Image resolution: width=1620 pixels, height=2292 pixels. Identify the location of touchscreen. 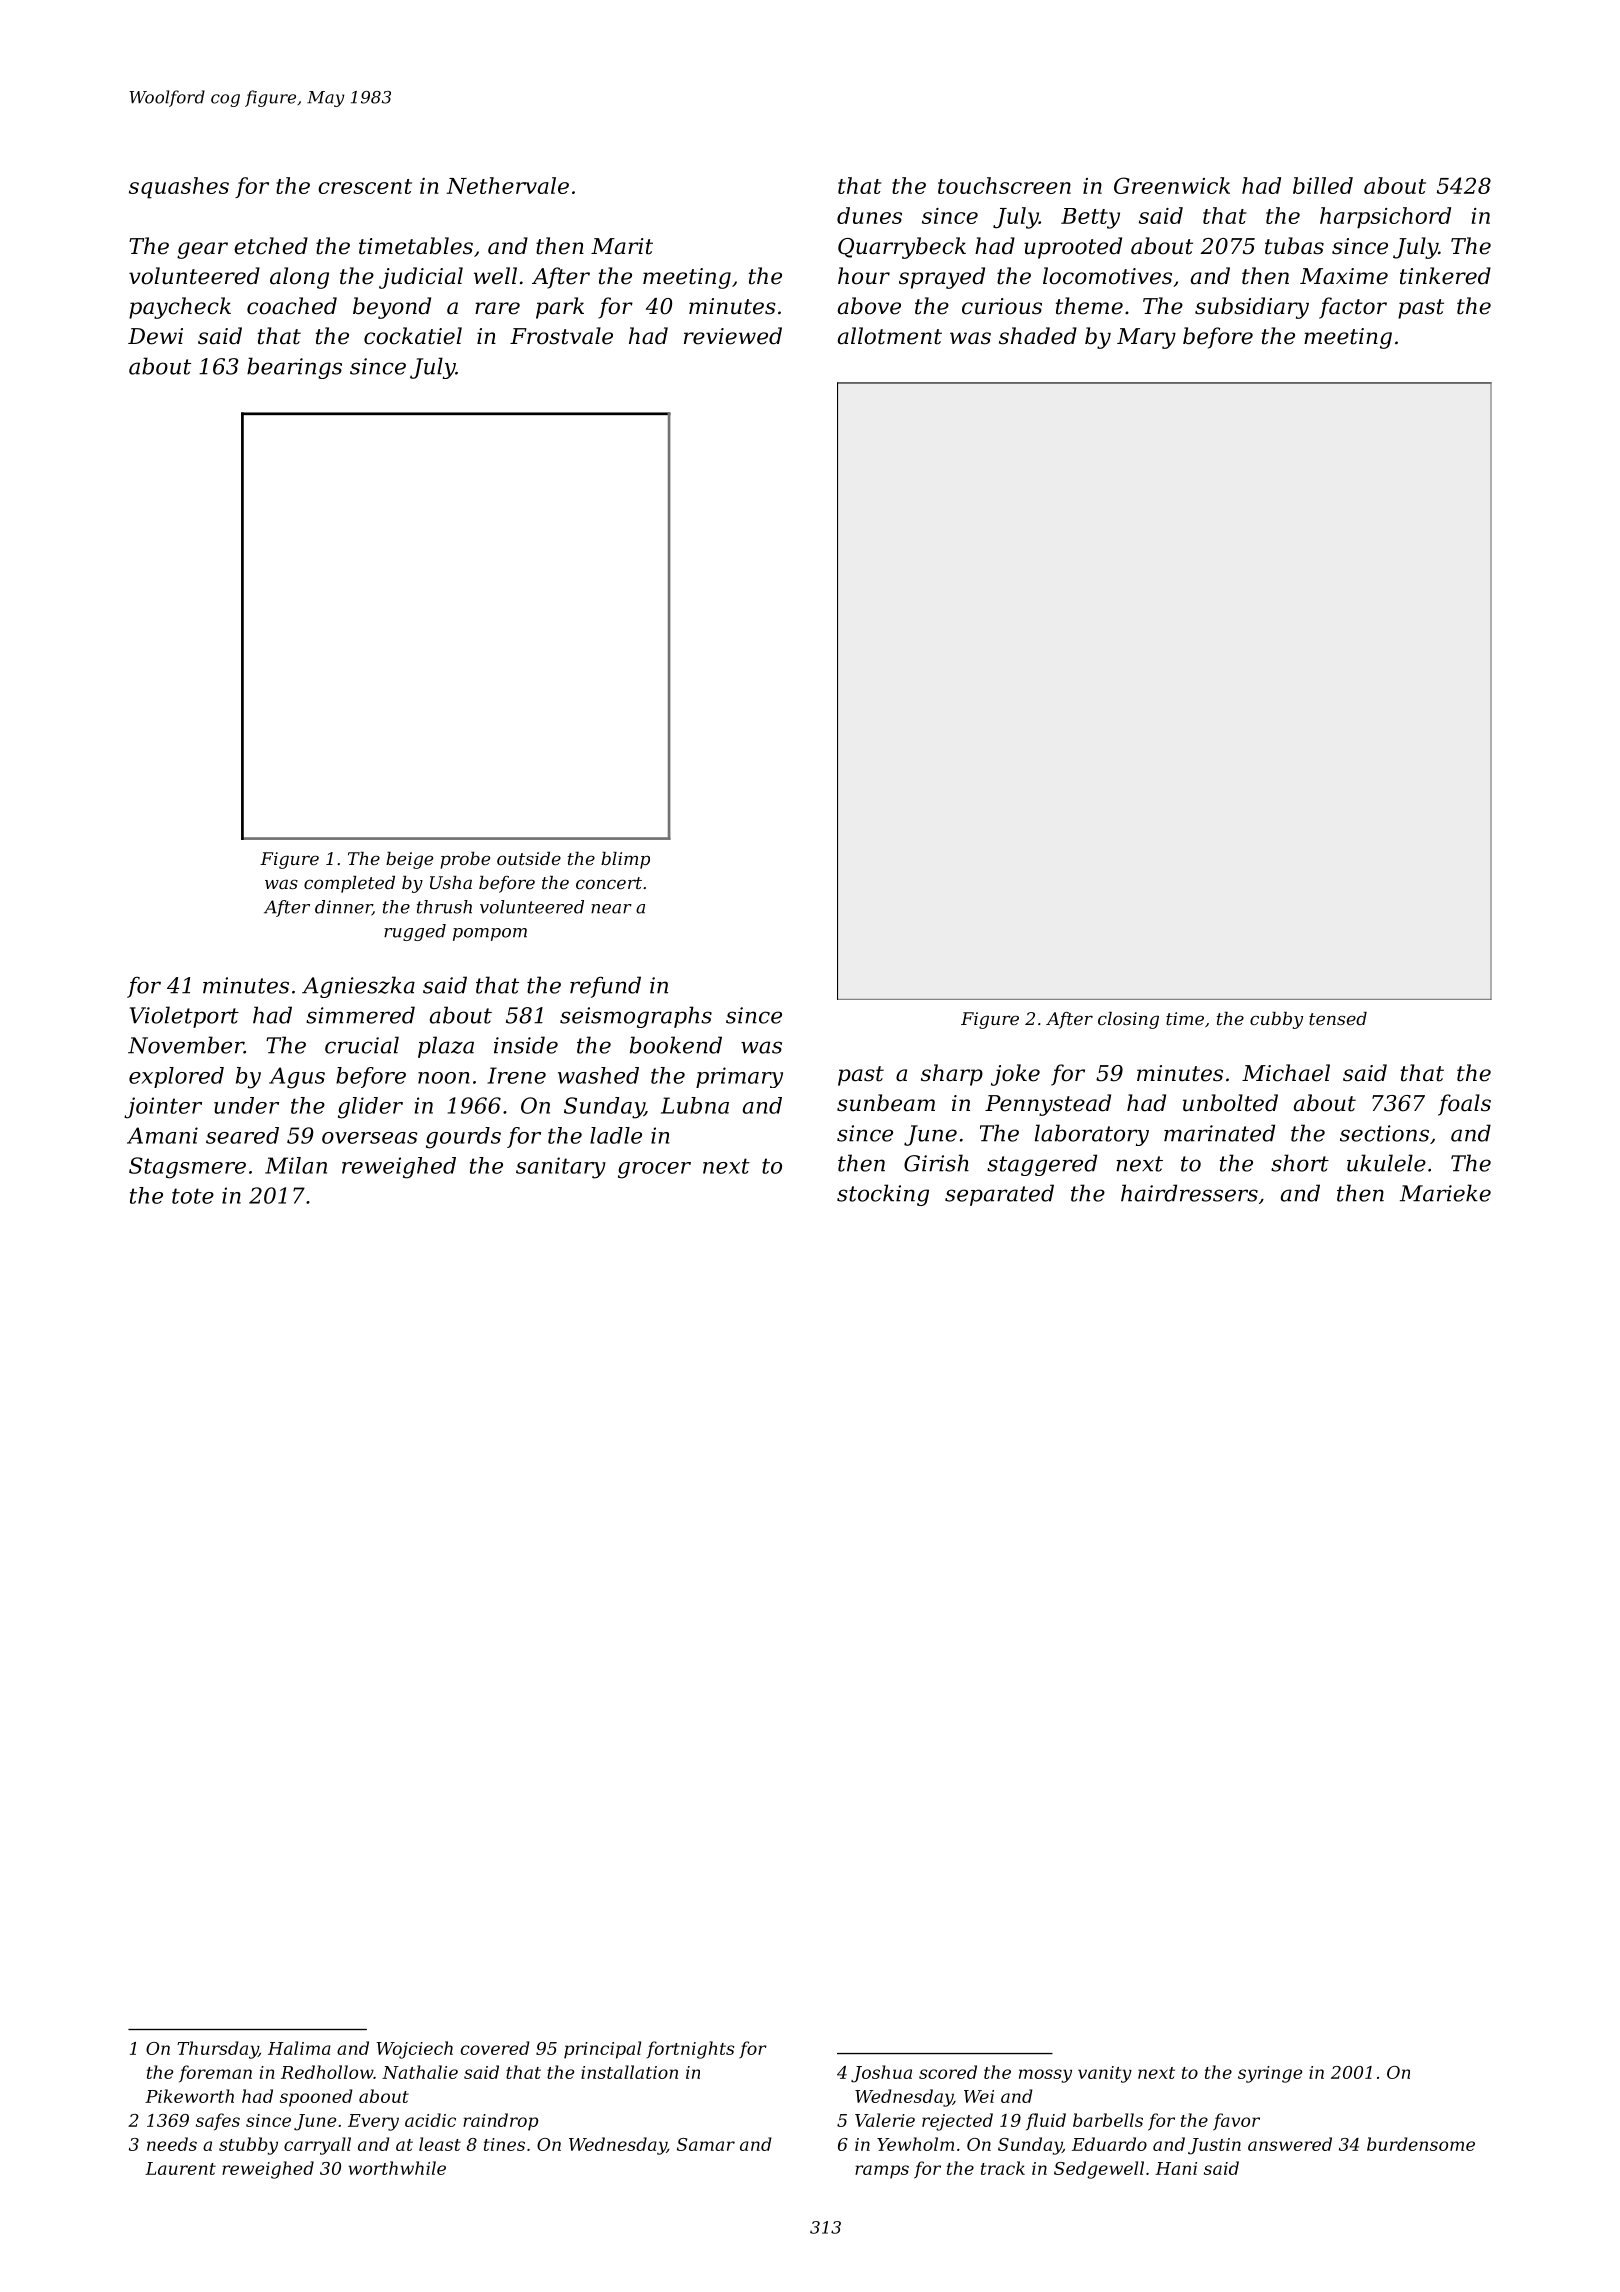
(1004, 185).
